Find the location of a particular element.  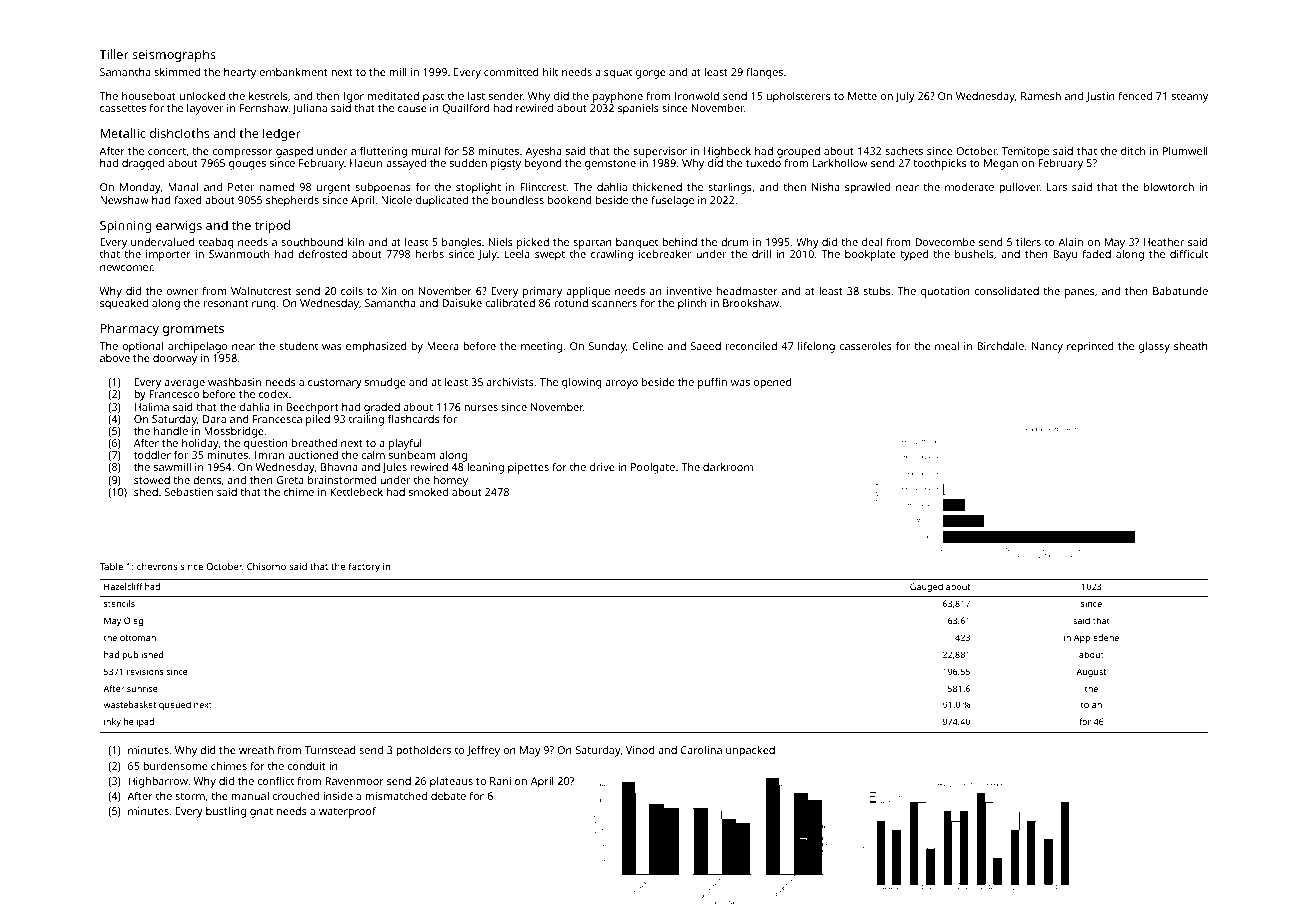

Highbarrow is located at coordinates (158, 782).
